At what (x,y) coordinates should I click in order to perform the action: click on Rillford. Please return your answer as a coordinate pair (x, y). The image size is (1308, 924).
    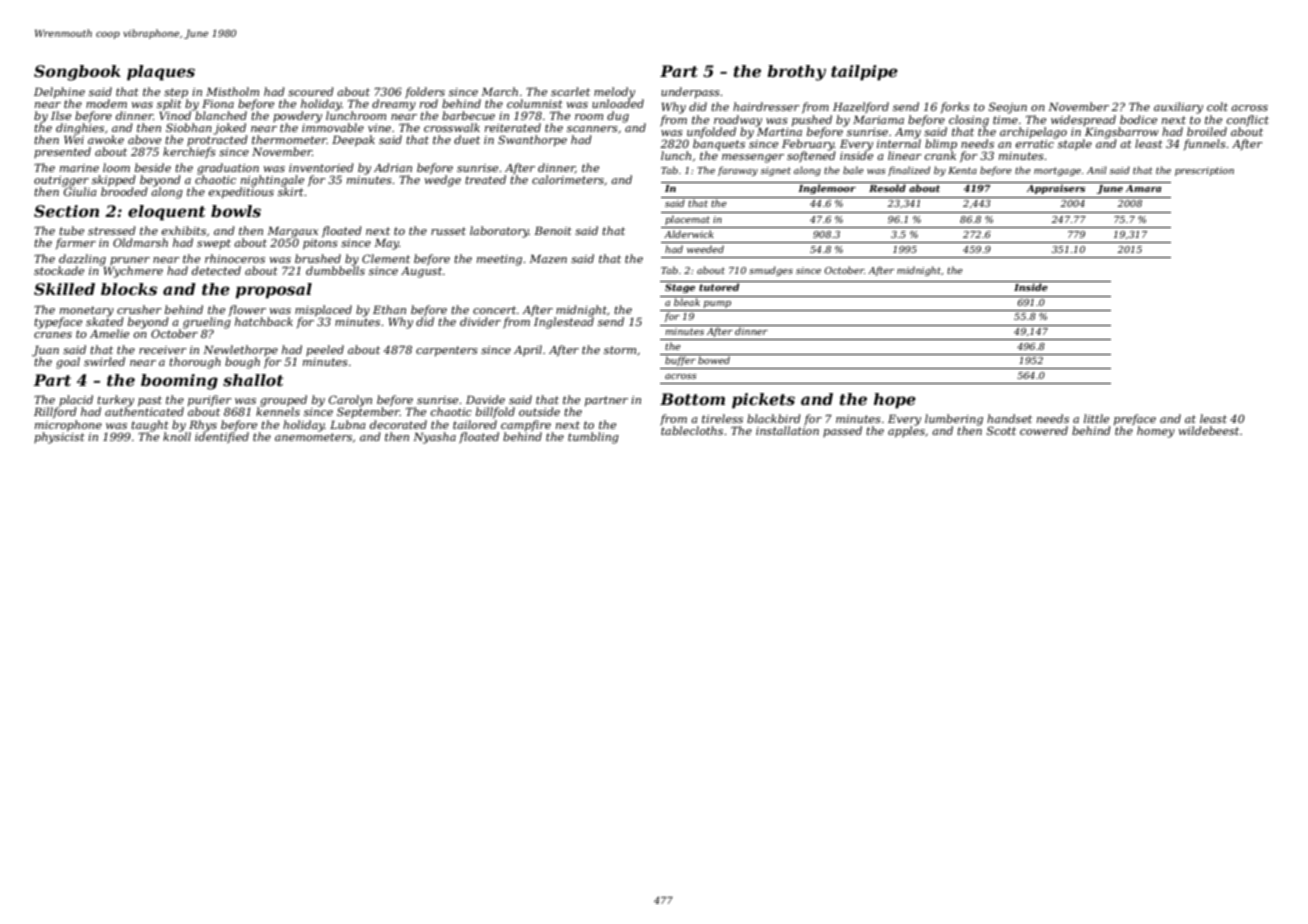
    Looking at the image, I should click on (55, 412).
